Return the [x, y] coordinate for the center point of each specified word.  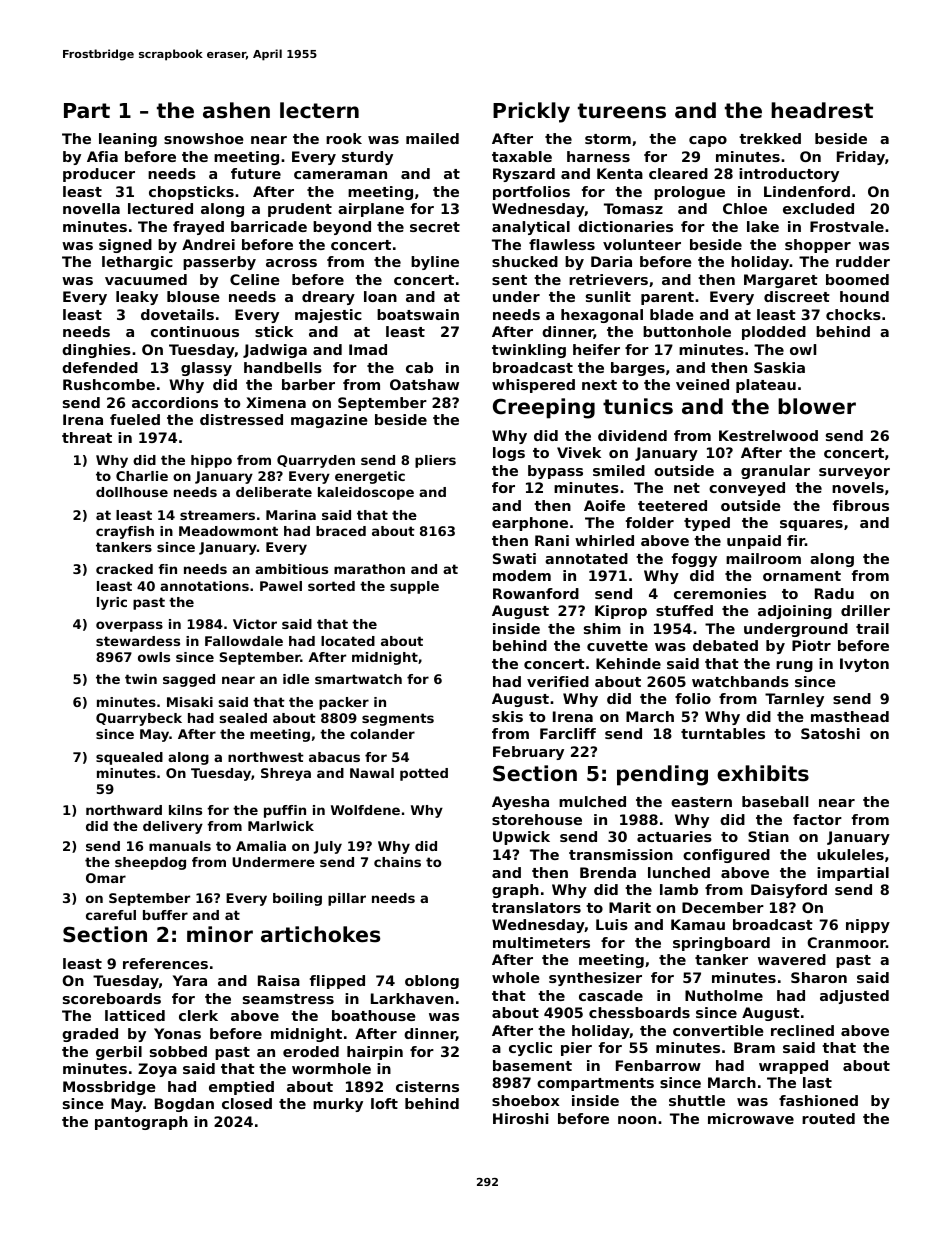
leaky [137, 298]
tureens [622, 111]
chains [397, 862]
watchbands [740, 681]
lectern [319, 110]
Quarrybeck [139, 719]
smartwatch [358, 679]
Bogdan [184, 1105]
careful [111, 915]
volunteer [642, 244]
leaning [128, 140]
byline [435, 263]
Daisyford [789, 891]
